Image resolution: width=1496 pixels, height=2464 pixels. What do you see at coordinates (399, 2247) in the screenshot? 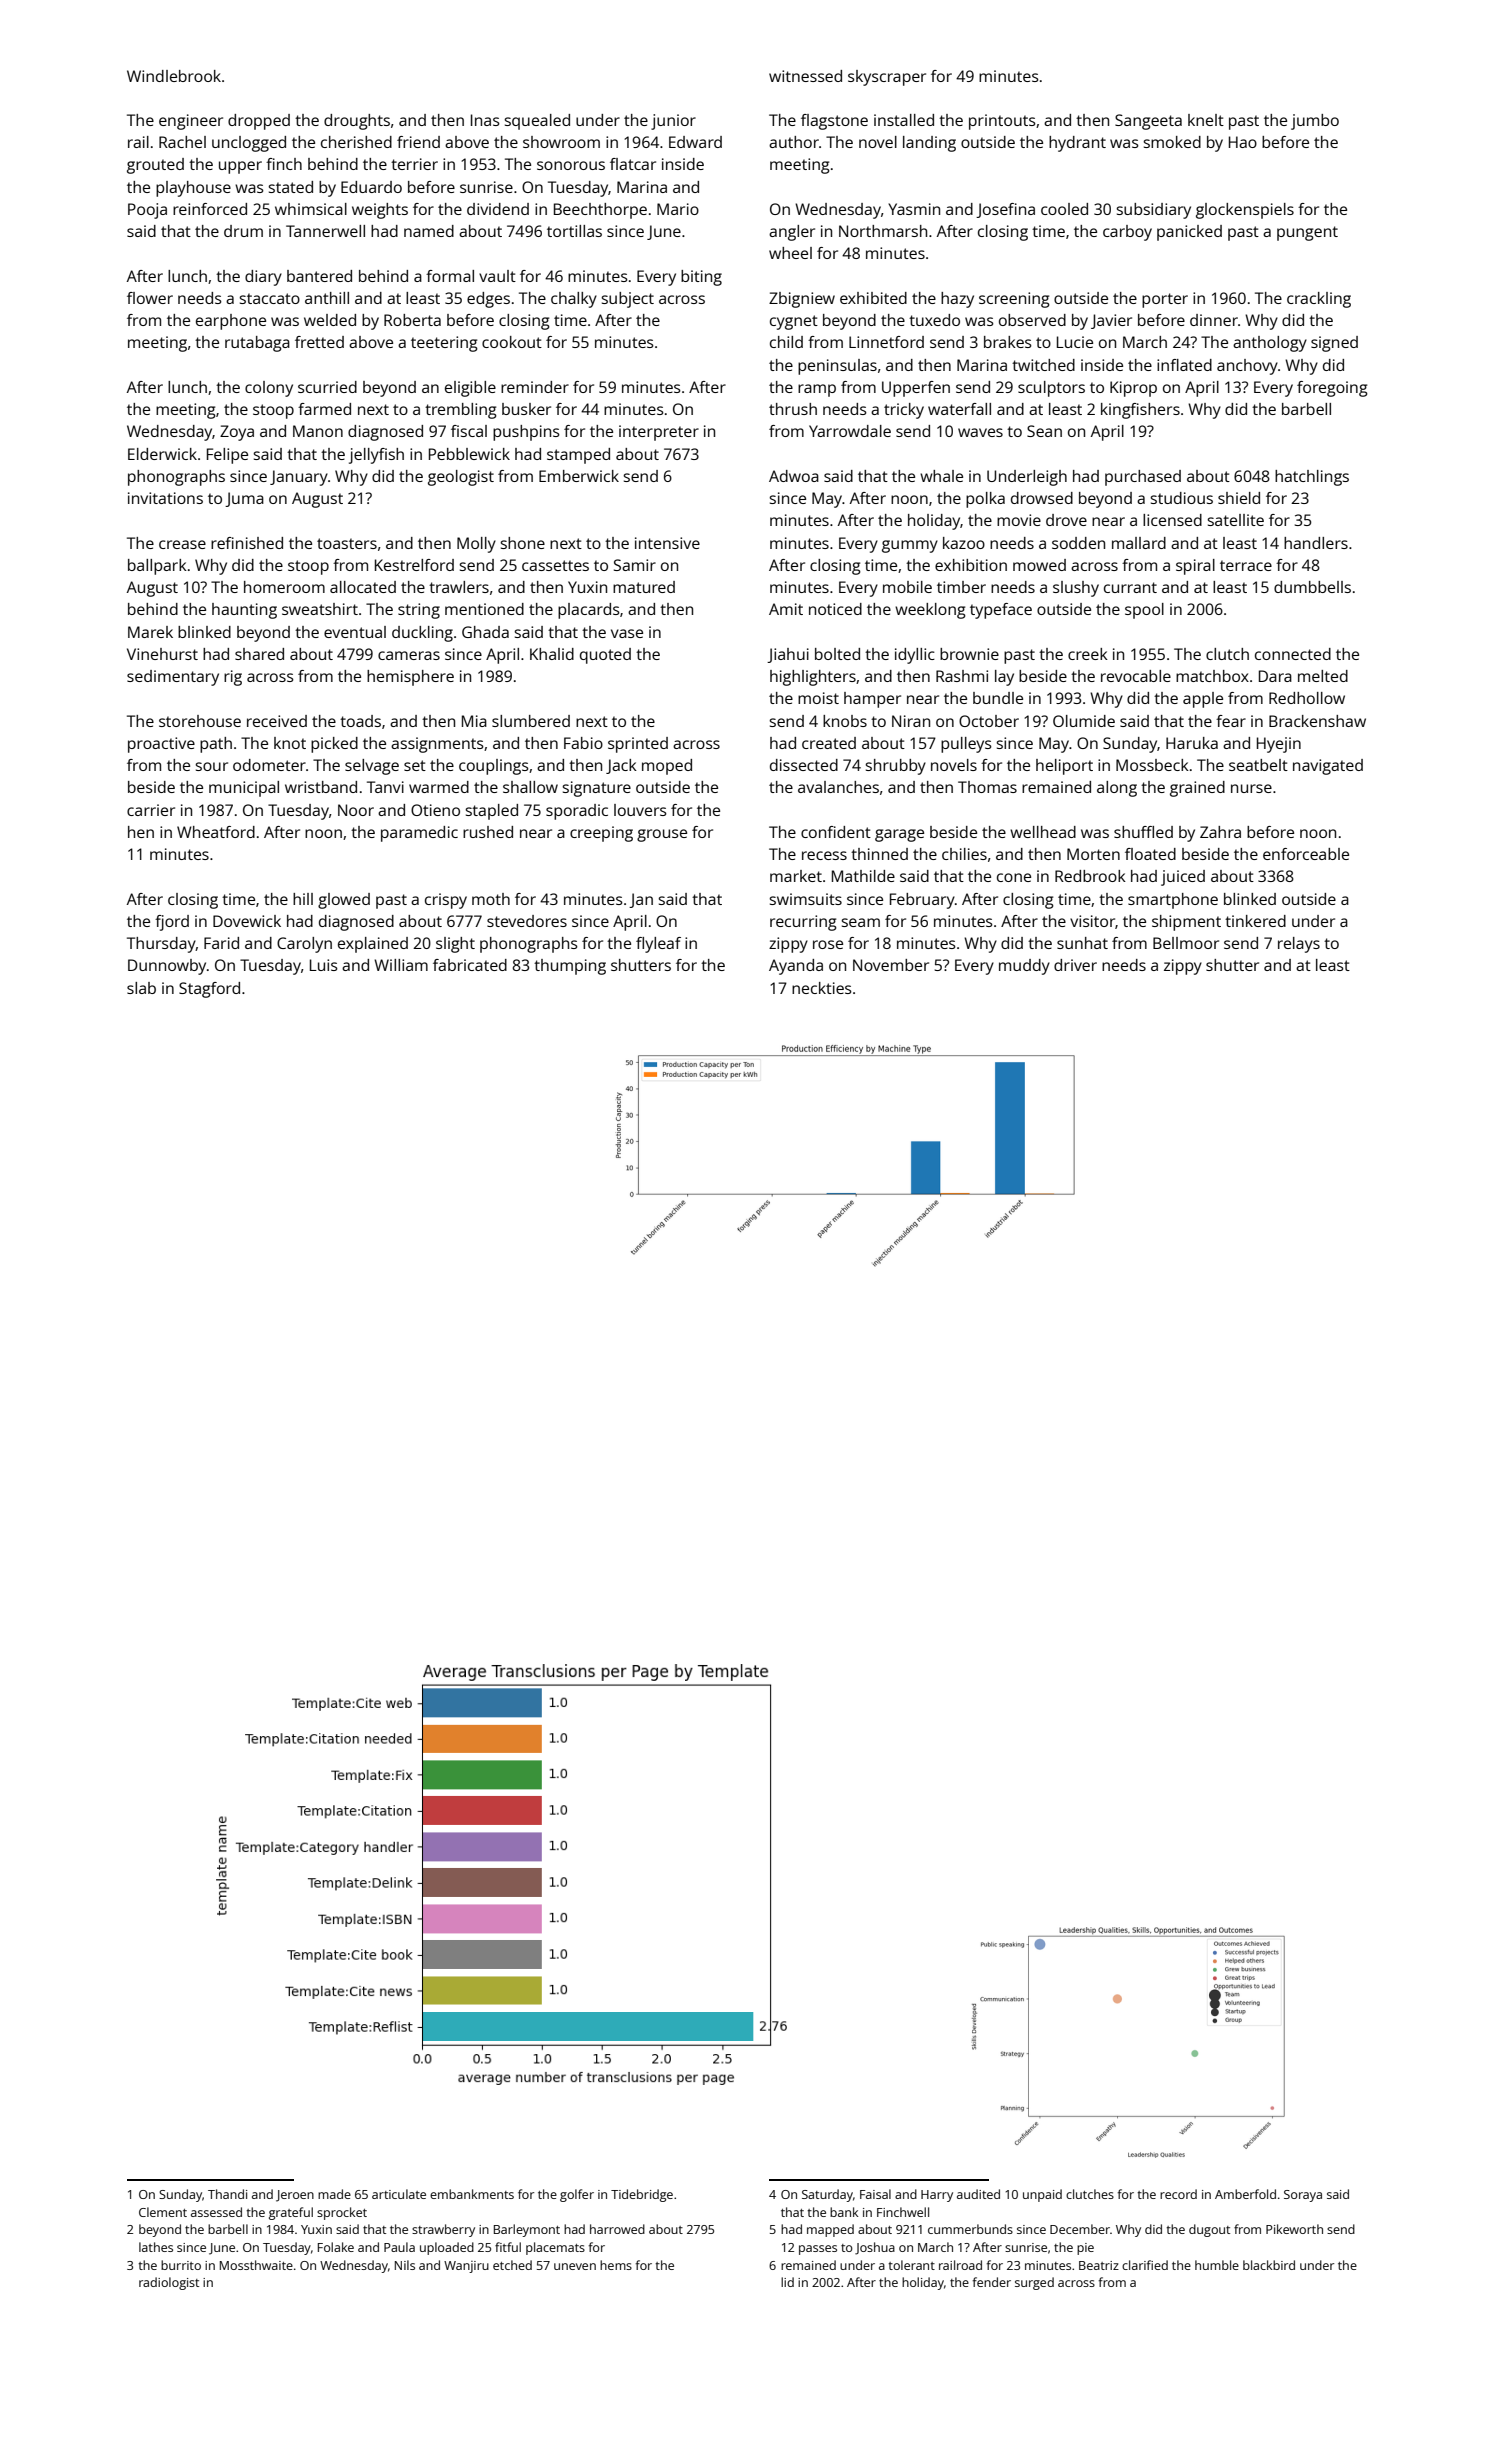
I see `Paula` at bounding box center [399, 2247].
